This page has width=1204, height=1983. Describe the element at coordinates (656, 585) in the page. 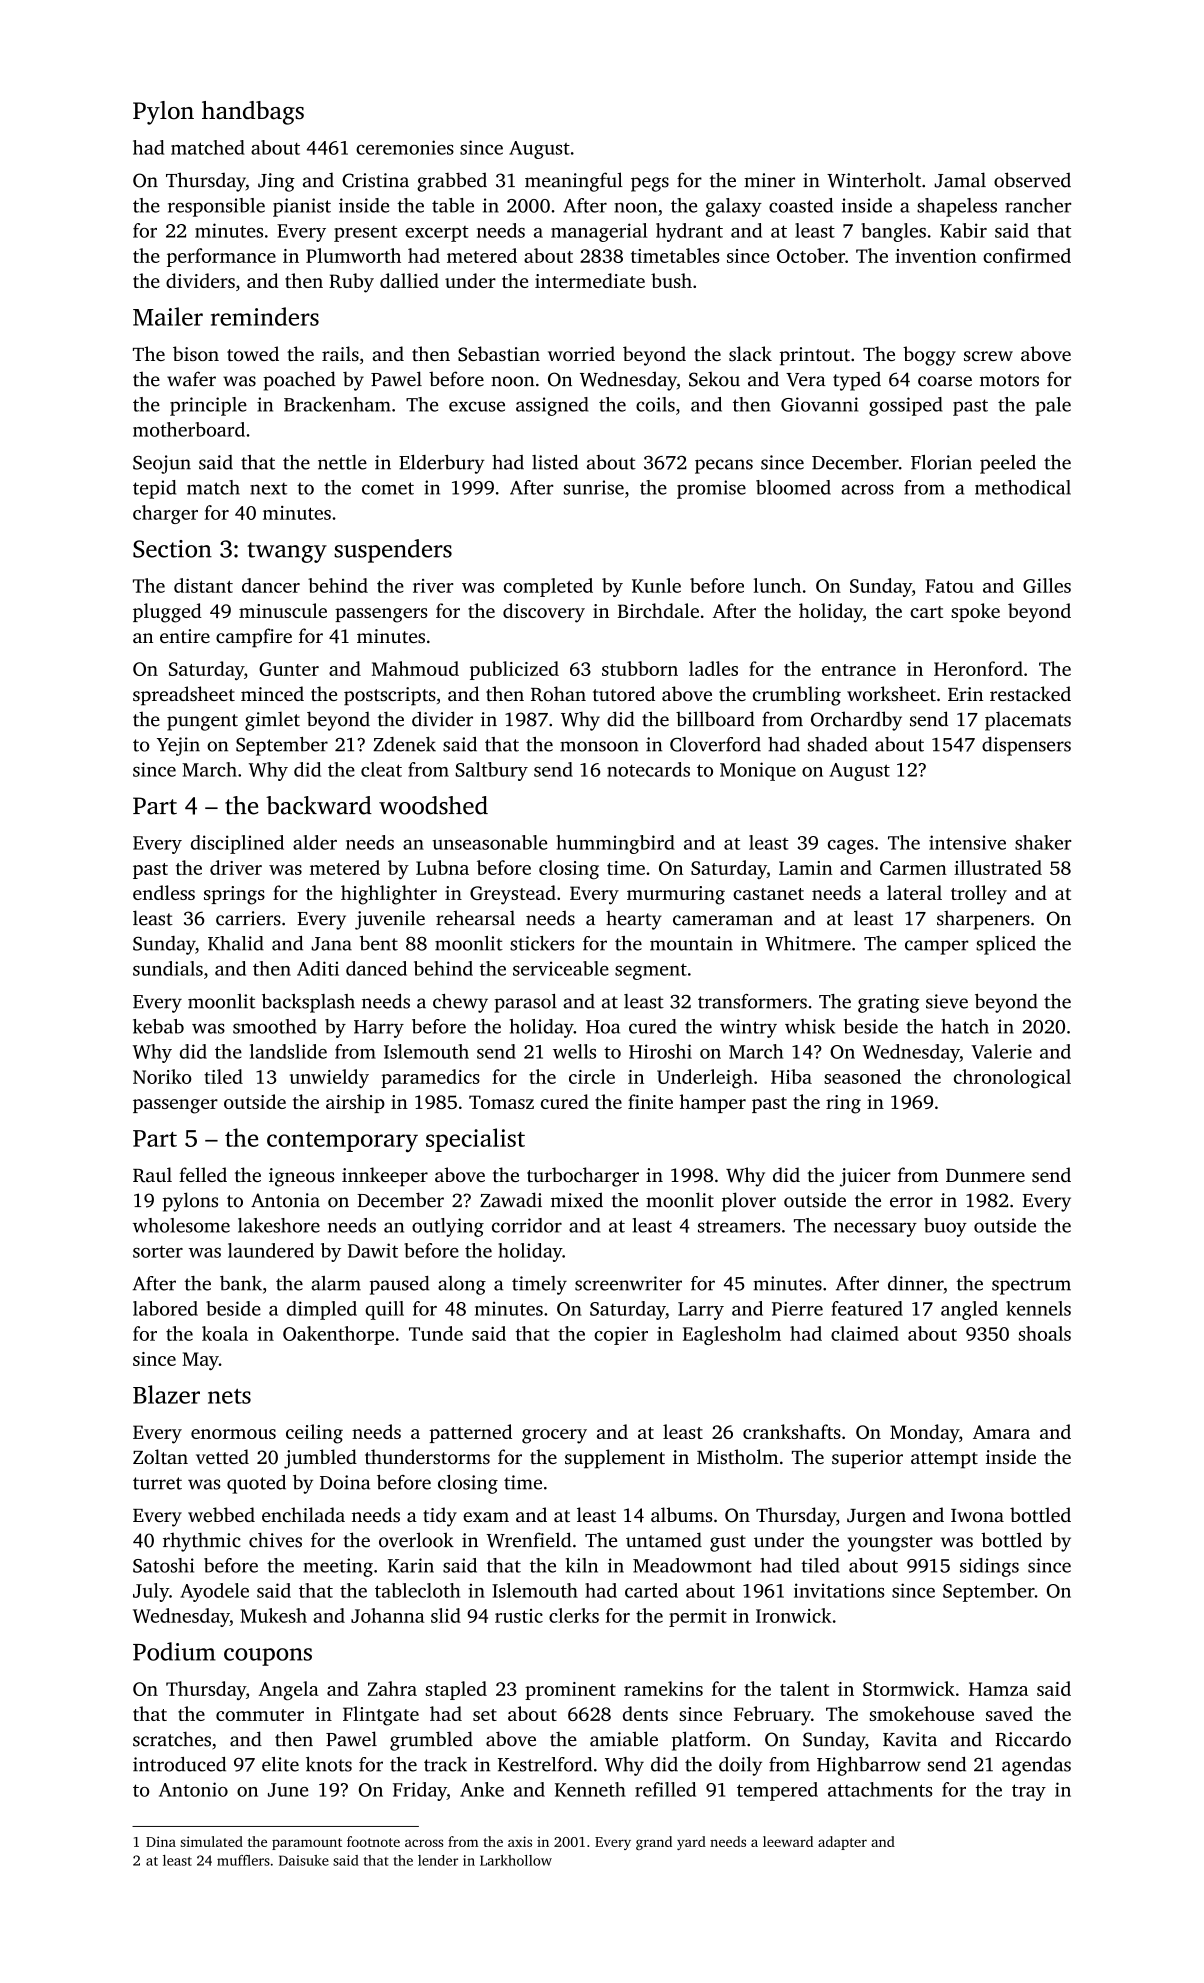

I see `Kunle` at that location.
